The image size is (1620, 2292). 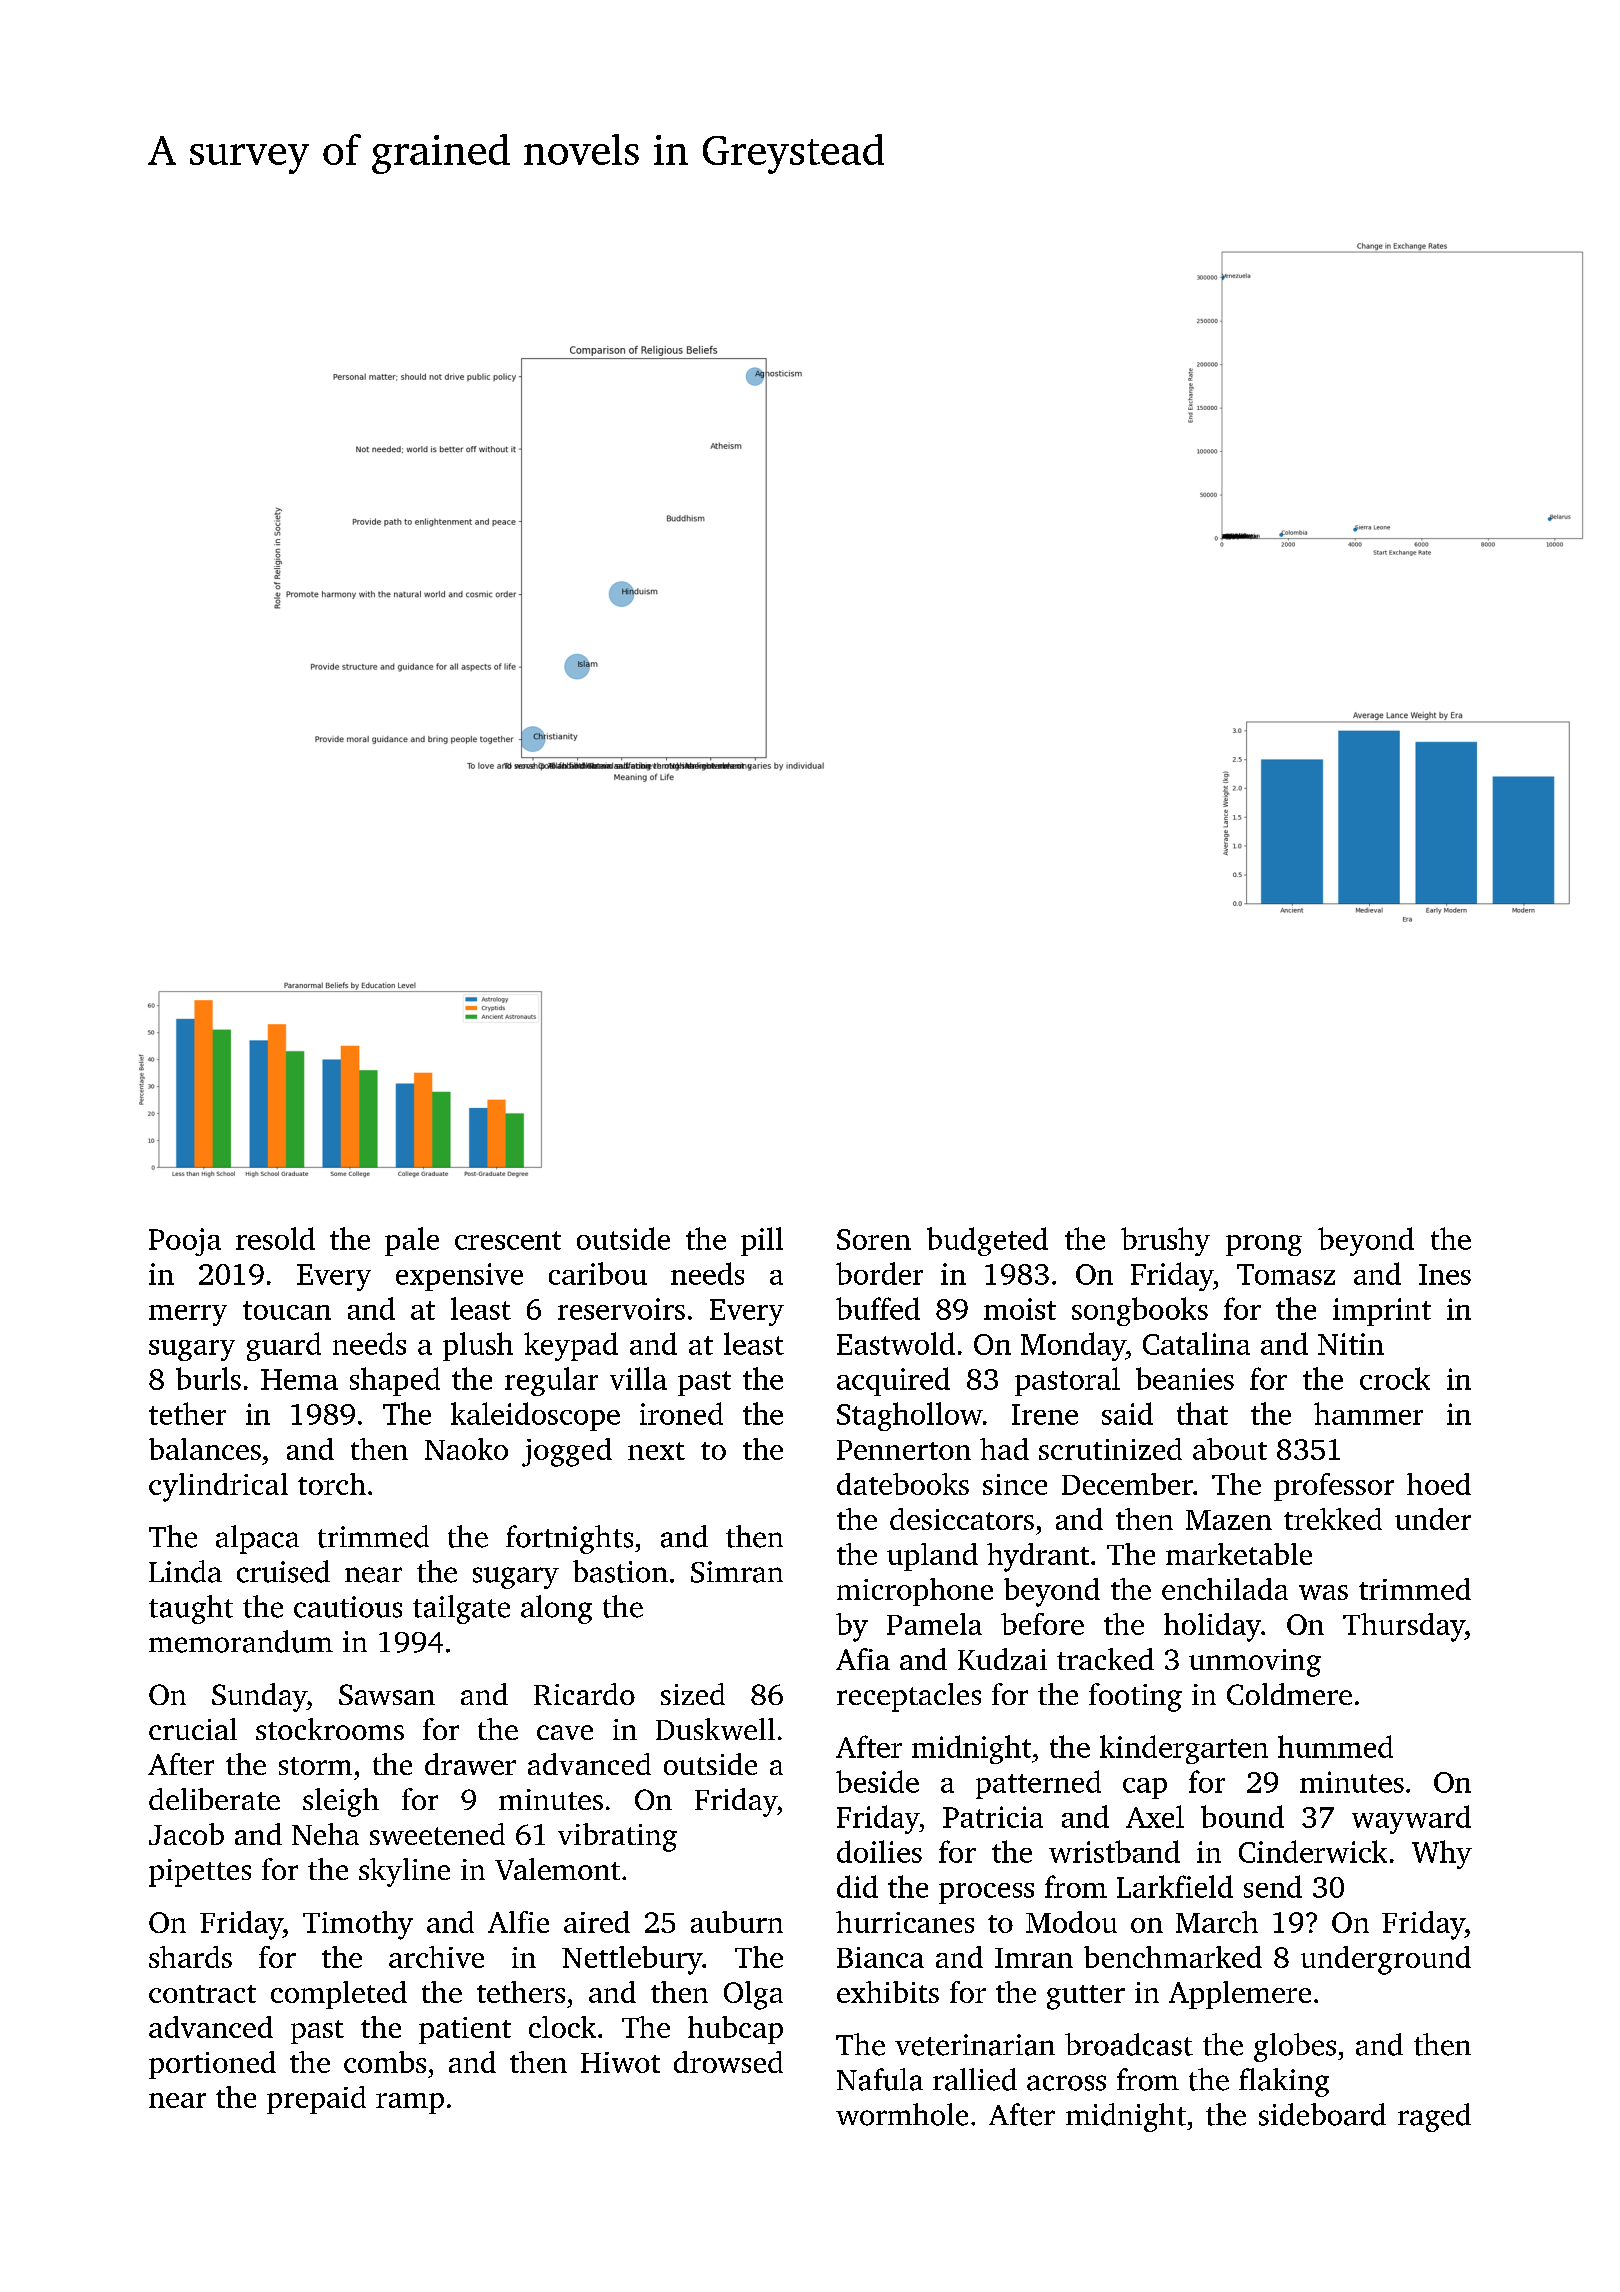 What do you see at coordinates (1295, 2047) in the page?
I see `globes` at bounding box center [1295, 2047].
